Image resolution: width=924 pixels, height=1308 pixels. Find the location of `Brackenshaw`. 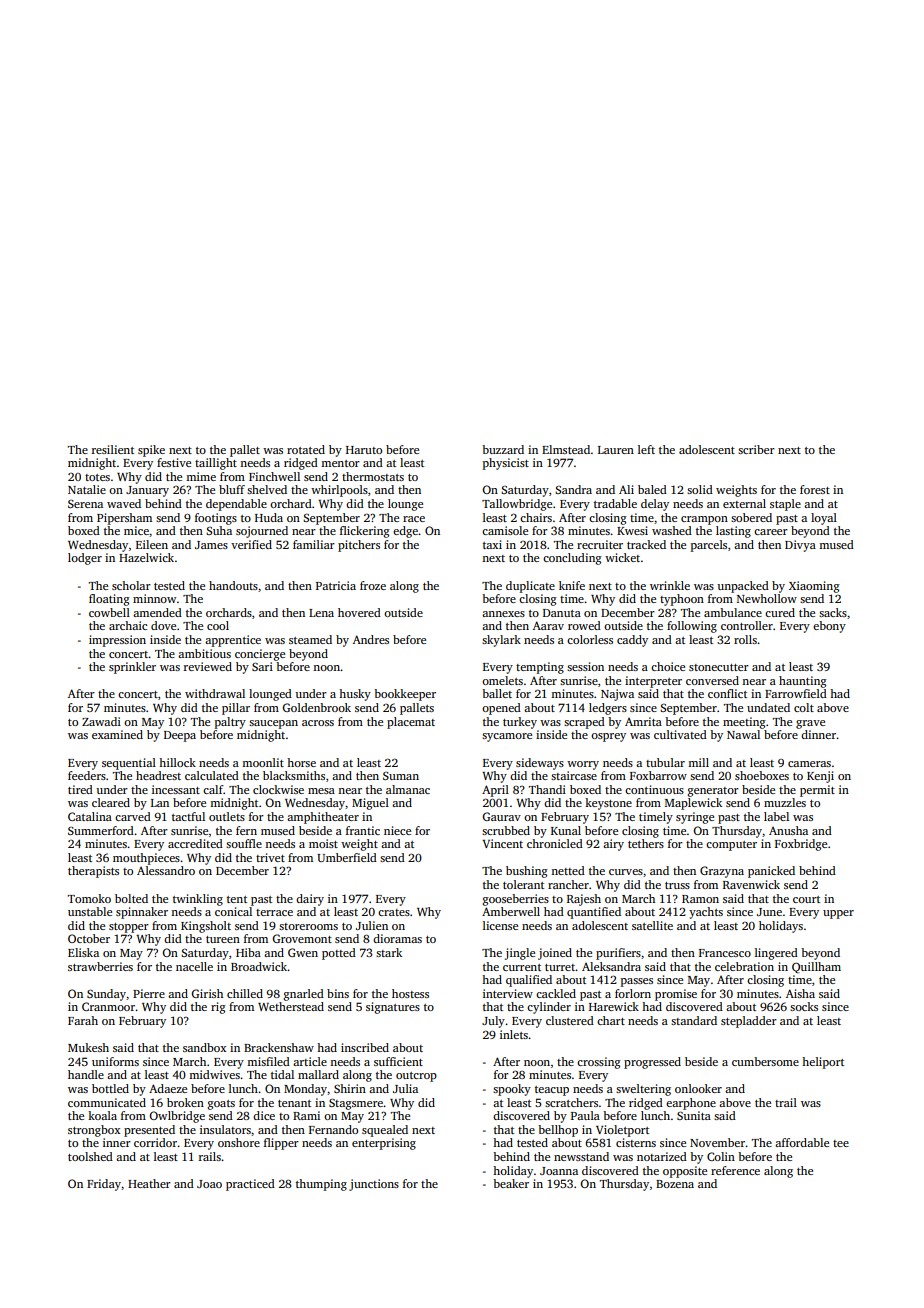

Brackenshaw is located at coordinates (279, 1047).
